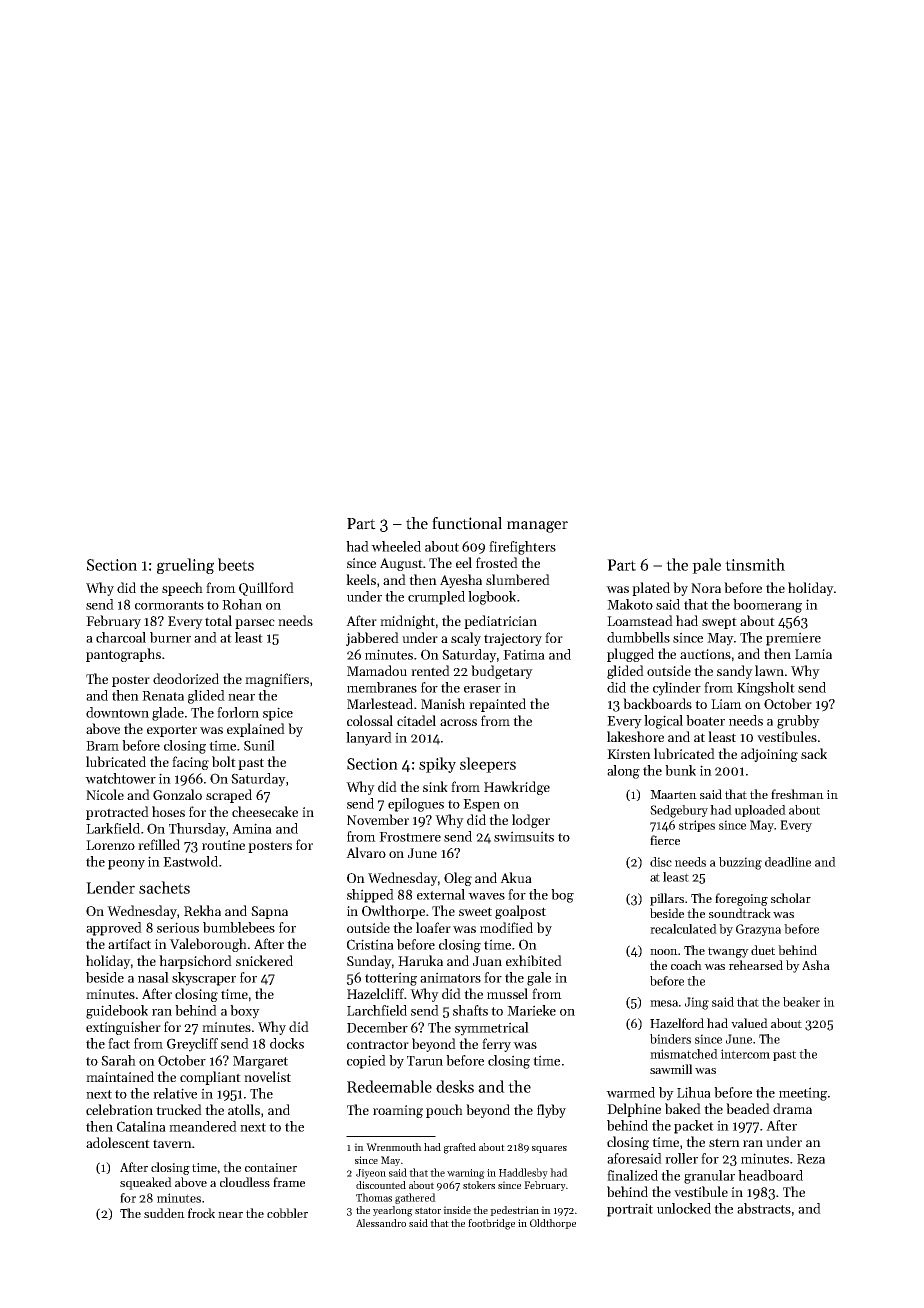 The width and height of the screenshot is (924, 1308). Describe the element at coordinates (537, 527) in the screenshot. I see `manager` at that location.
